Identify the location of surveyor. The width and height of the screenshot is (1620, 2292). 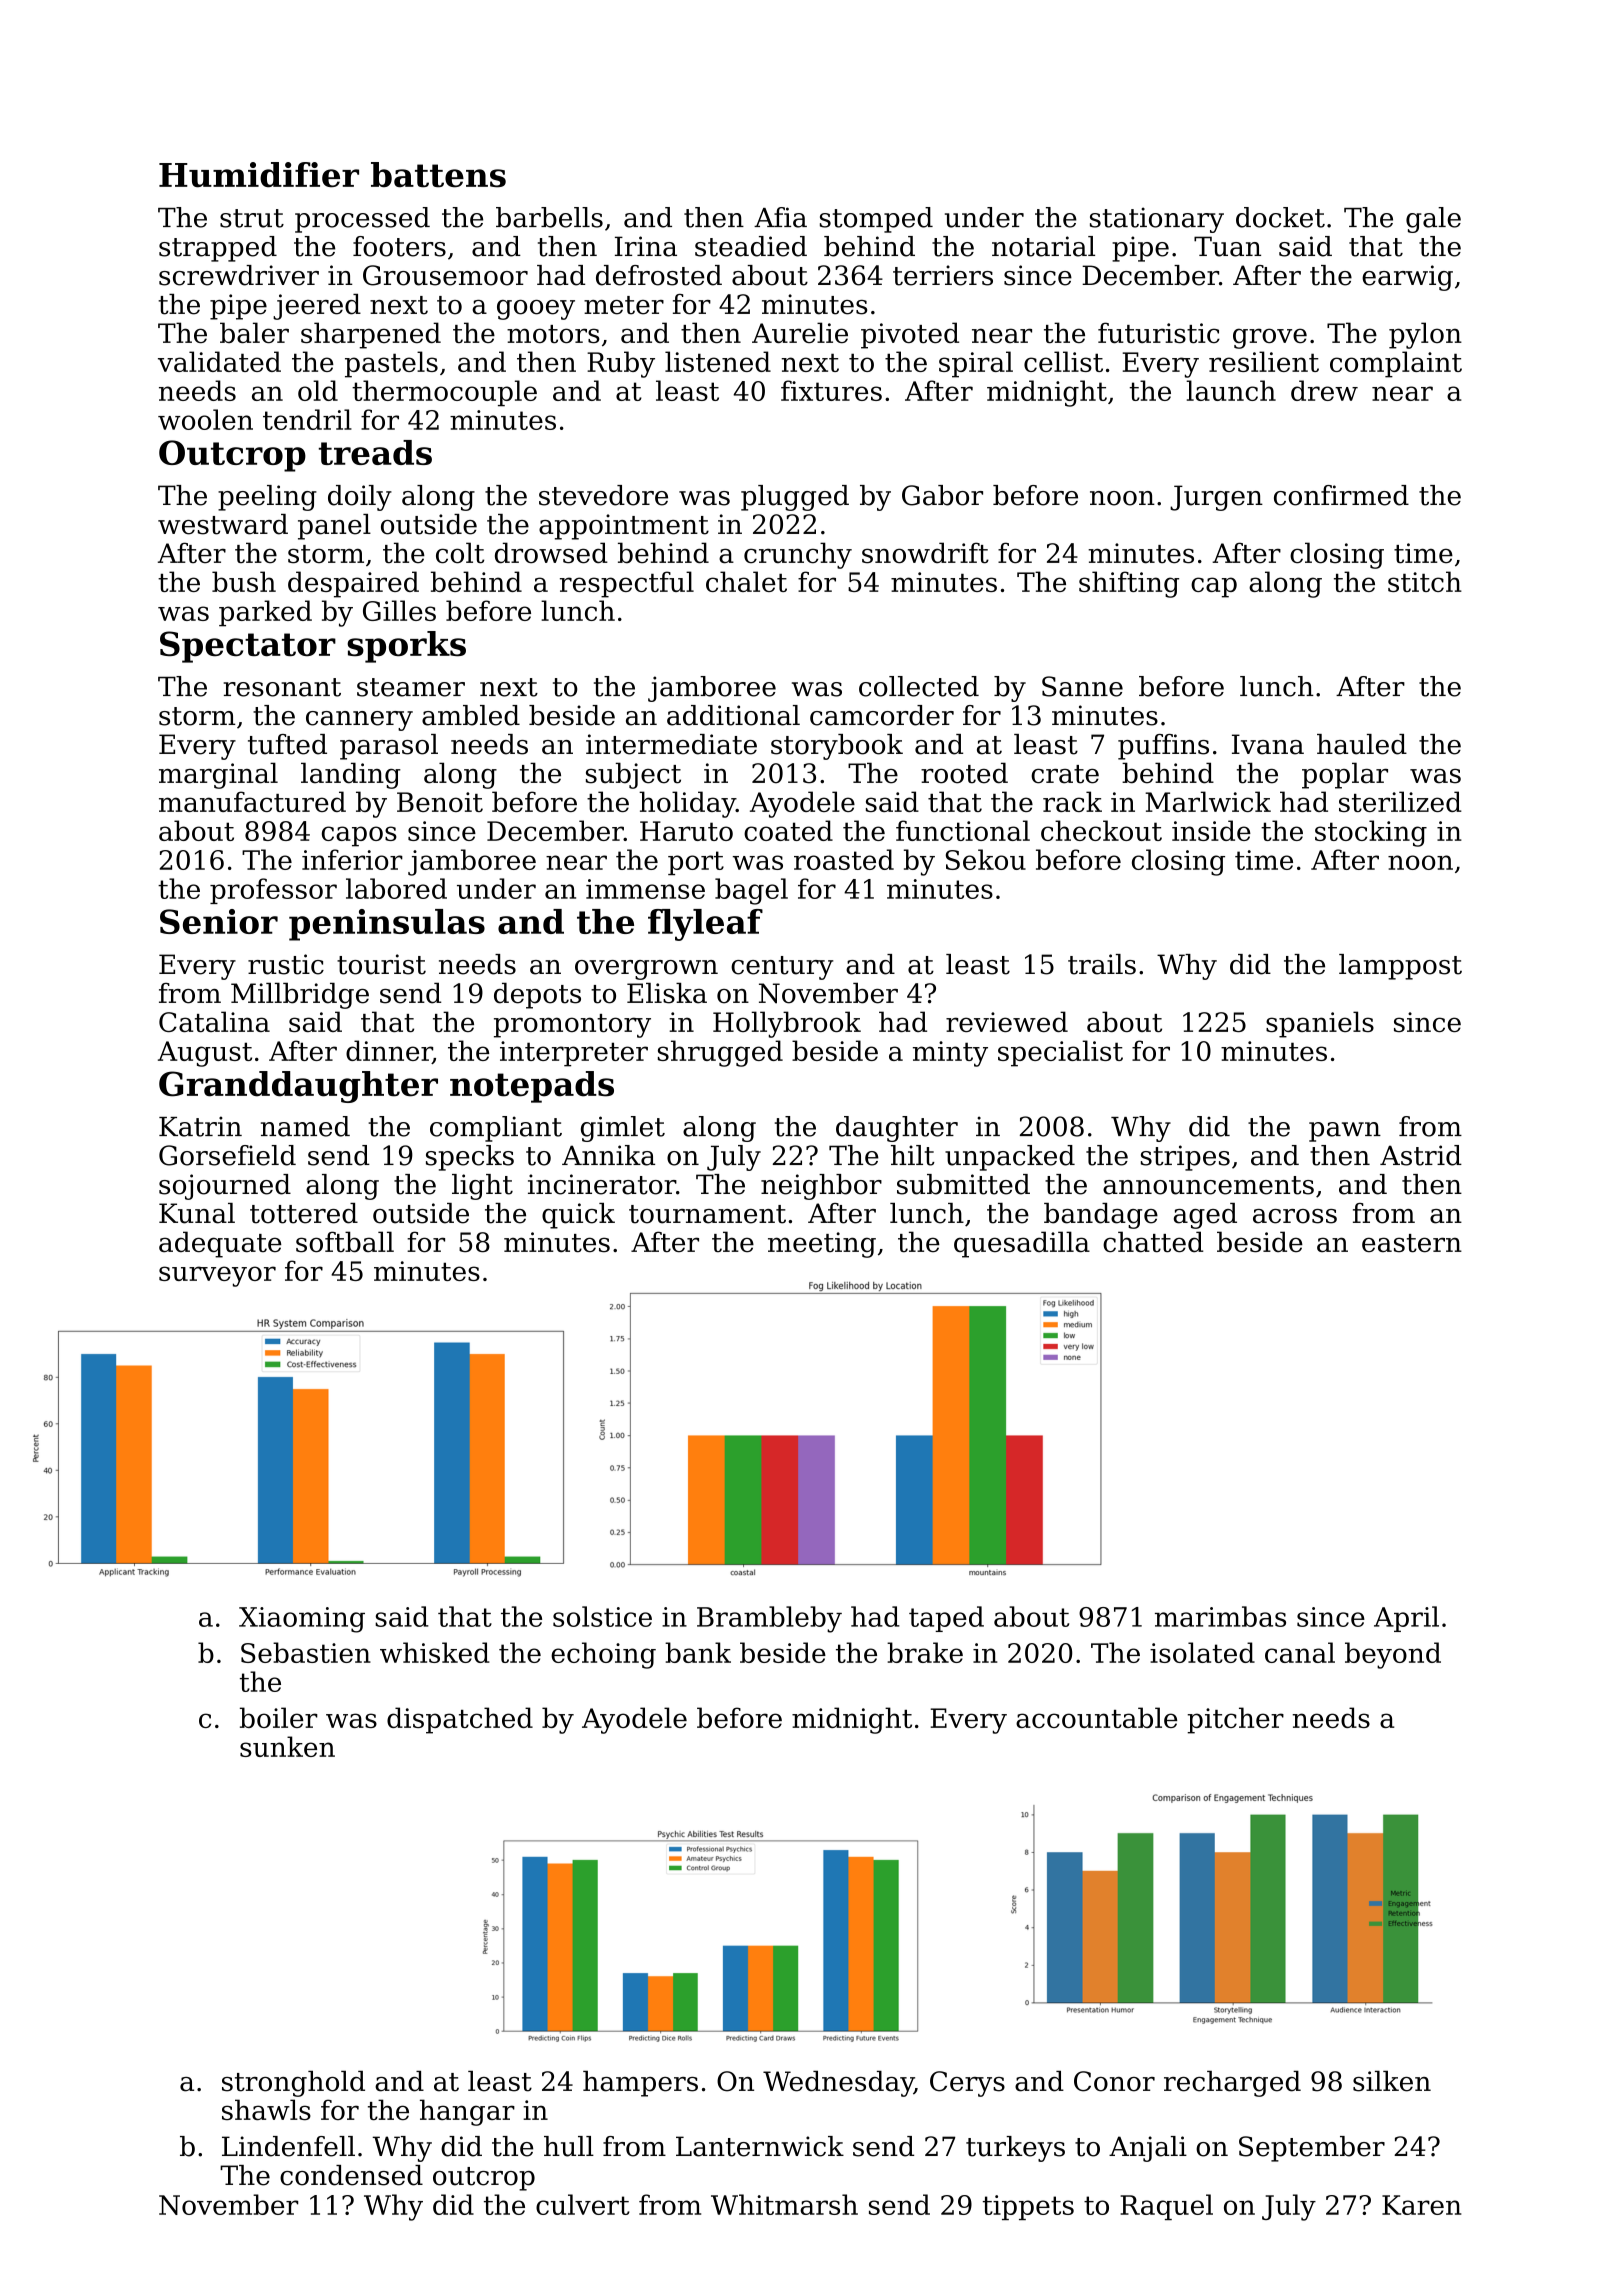
(217, 1276).
